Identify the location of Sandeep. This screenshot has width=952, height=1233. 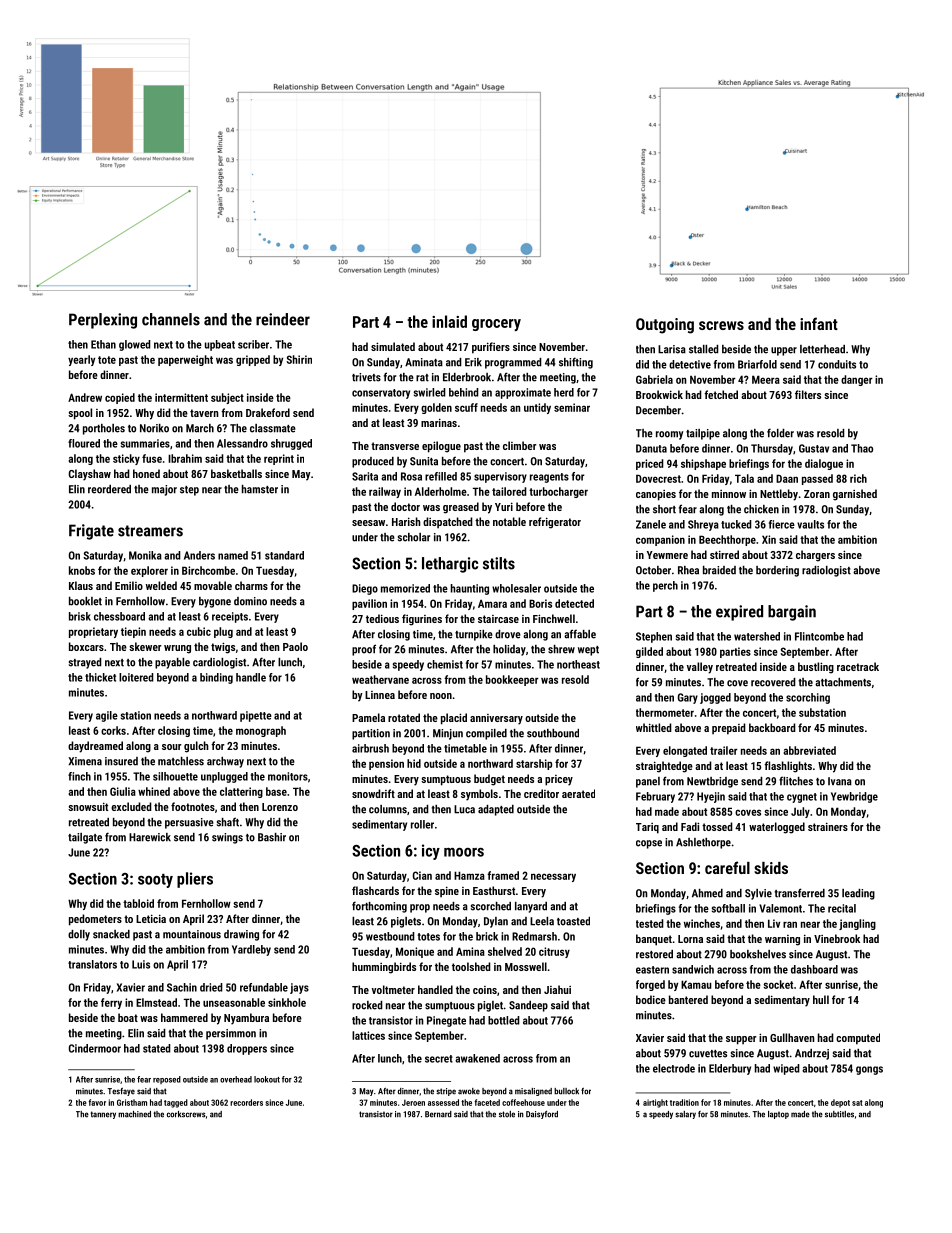
(528, 1006).
